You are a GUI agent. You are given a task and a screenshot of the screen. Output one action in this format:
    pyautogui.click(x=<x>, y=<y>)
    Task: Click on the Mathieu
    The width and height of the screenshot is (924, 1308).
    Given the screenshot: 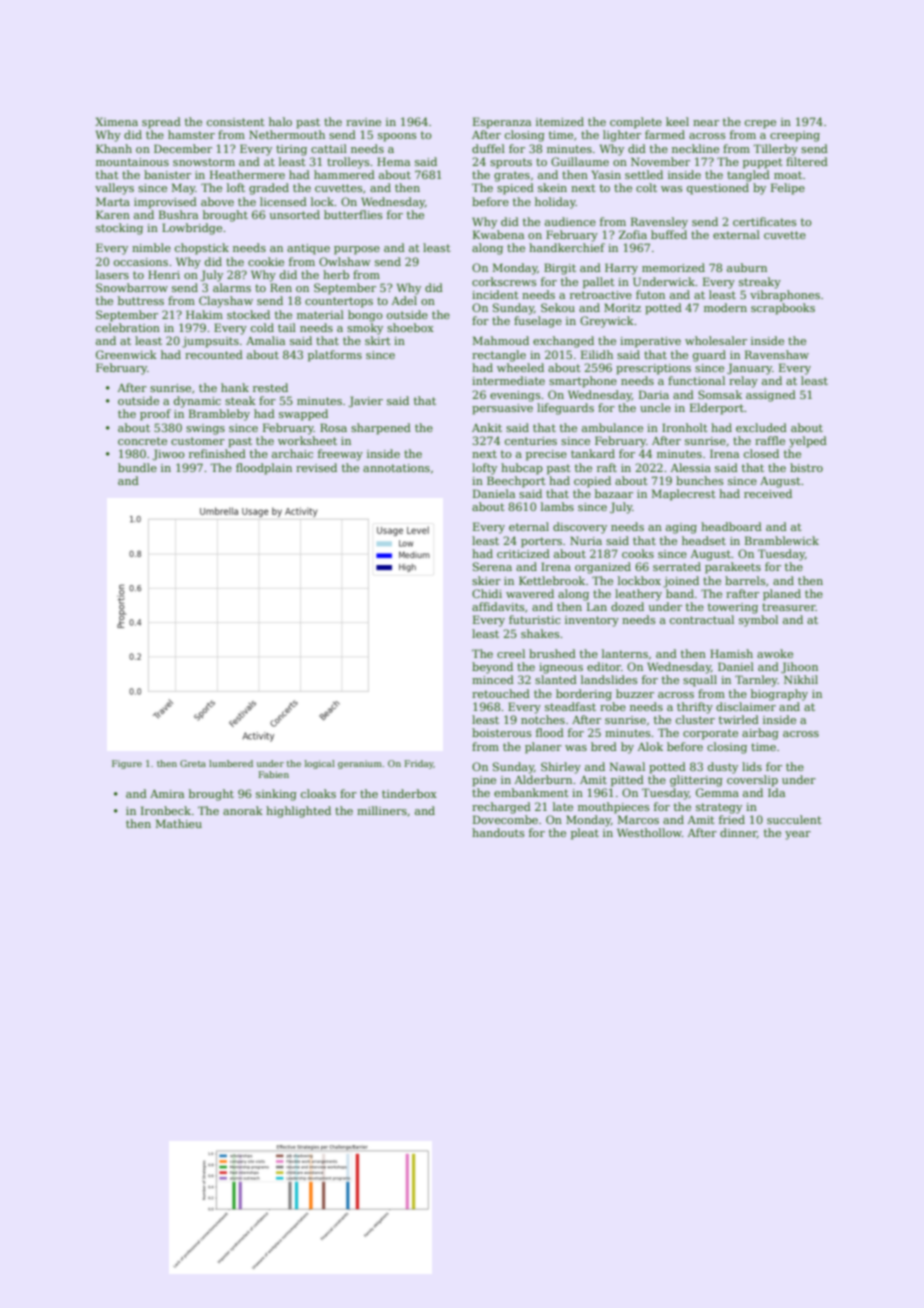 What is the action you would take?
    pyautogui.click(x=179, y=823)
